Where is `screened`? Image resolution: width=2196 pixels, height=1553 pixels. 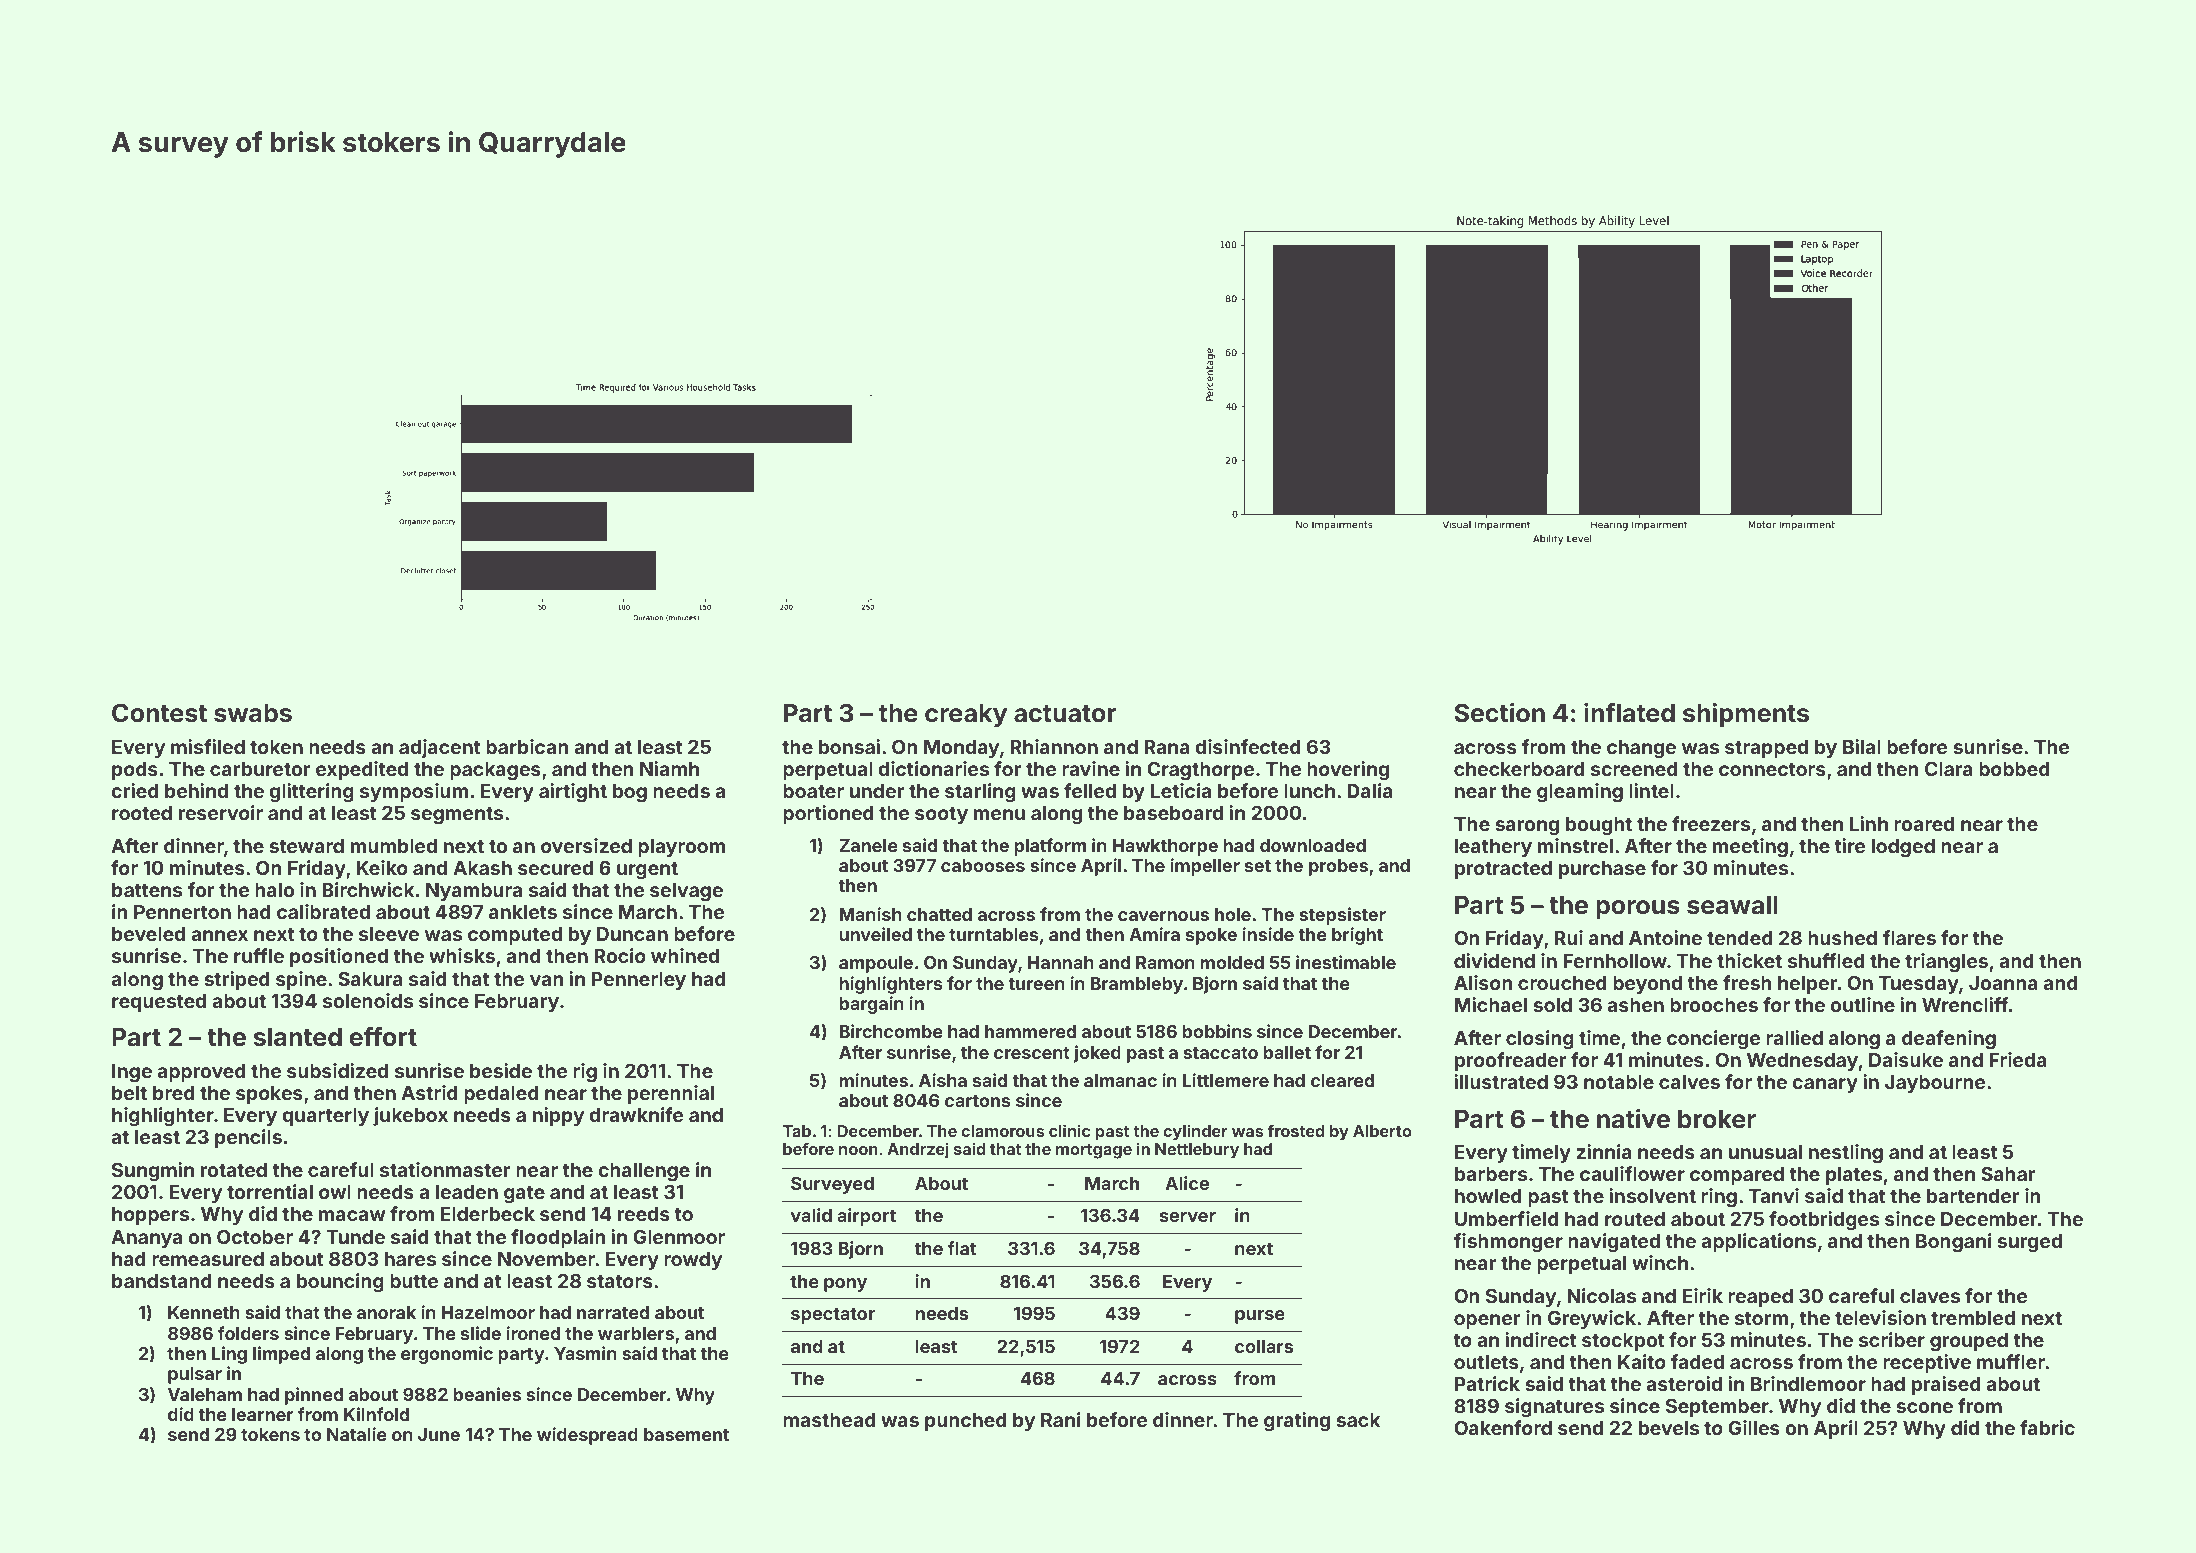 screened is located at coordinates (1634, 769).
